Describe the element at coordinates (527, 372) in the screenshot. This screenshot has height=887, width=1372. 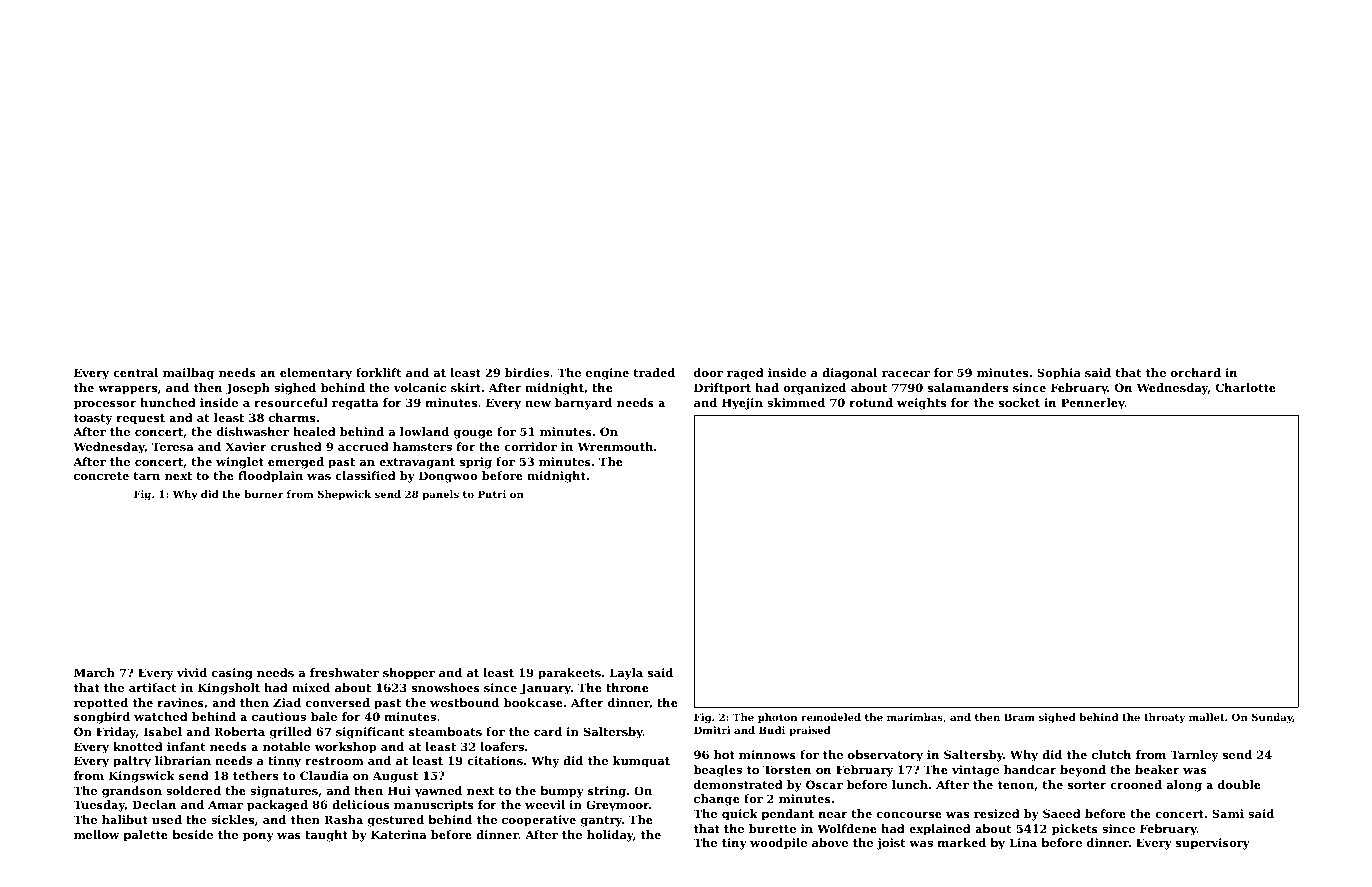
I see `birdies` at that location.
